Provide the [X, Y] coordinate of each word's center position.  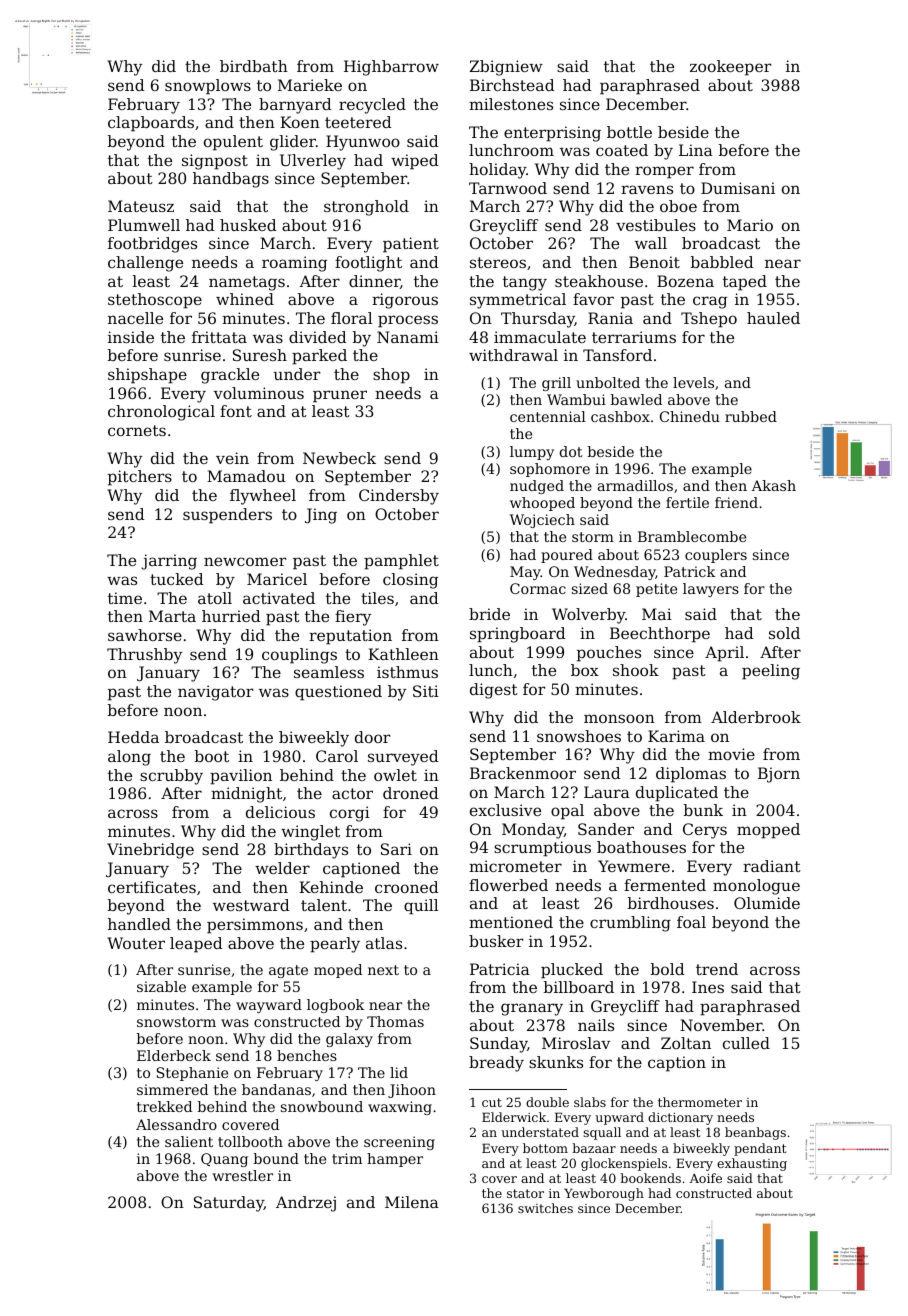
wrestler [242, 1175]
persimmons [255, 926]
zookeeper [730, 68]
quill [421, 907]
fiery [353, 618]
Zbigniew [506, 68]
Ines [708, 987]
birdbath [254, 66]
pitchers [140, 478]
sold [784, 633]
